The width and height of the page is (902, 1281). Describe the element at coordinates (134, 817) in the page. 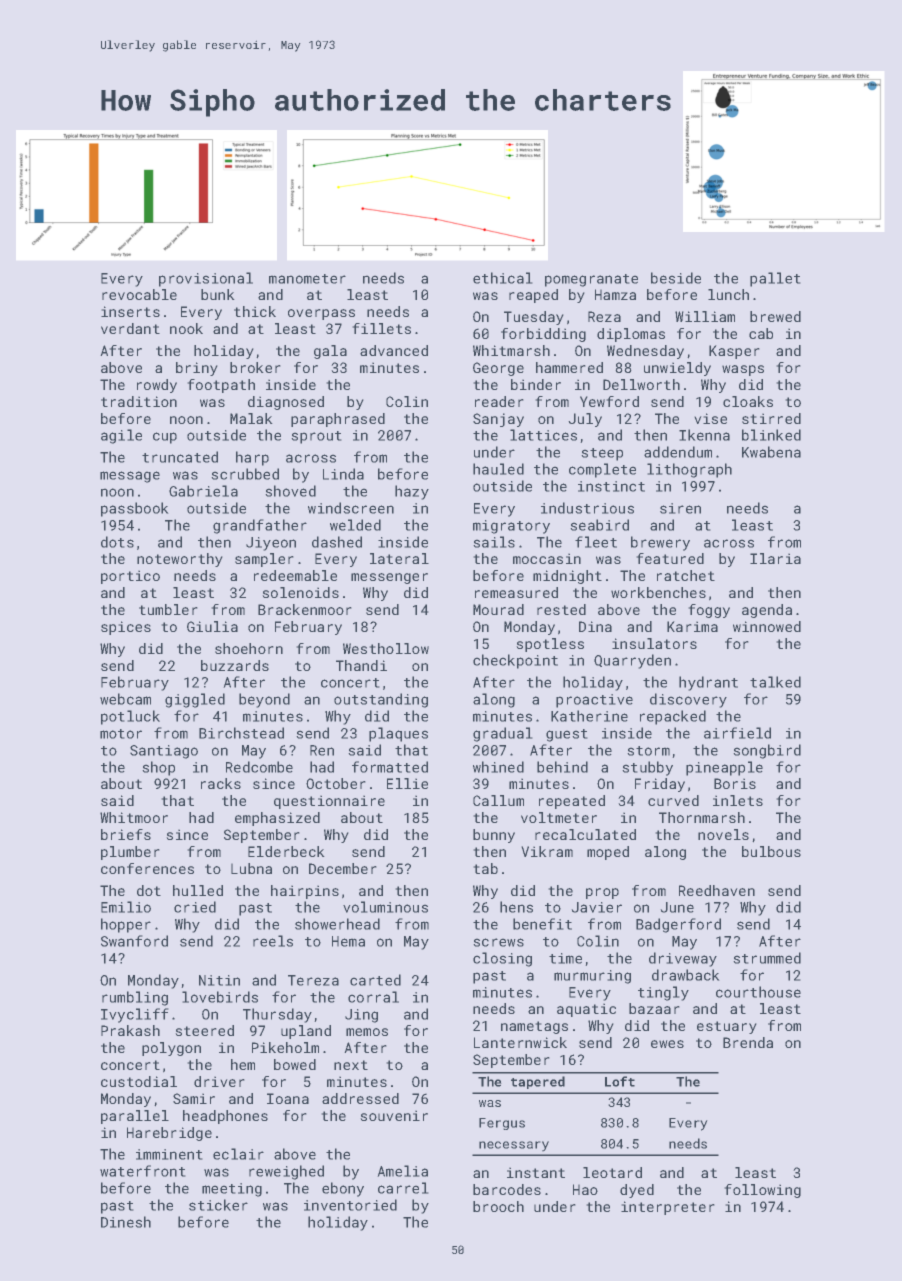

I see `Whitmoor` at that location.
